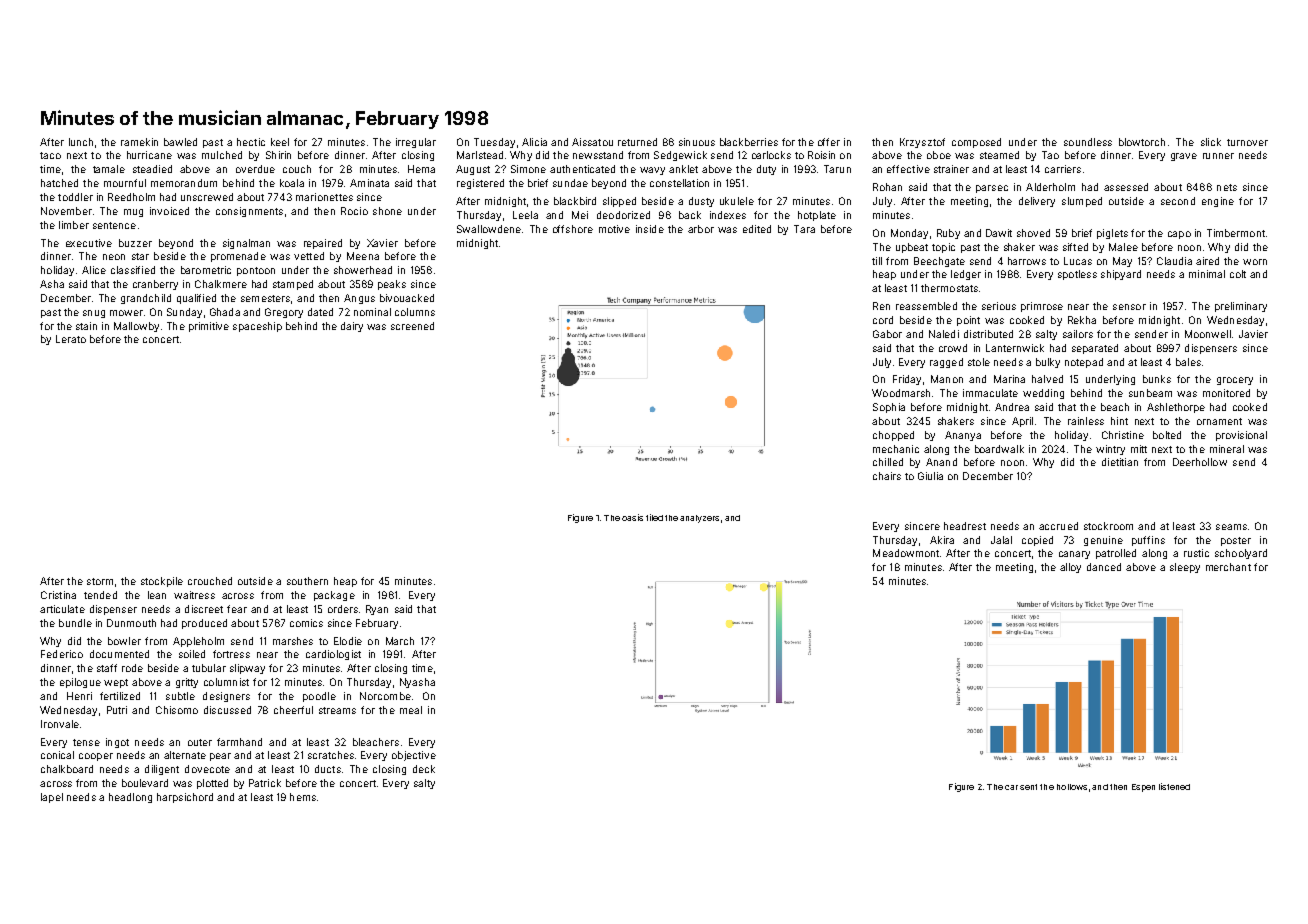 The width and height of the screenshot is (1308, 924). I want to click on sinuous, so click(697, 142).
